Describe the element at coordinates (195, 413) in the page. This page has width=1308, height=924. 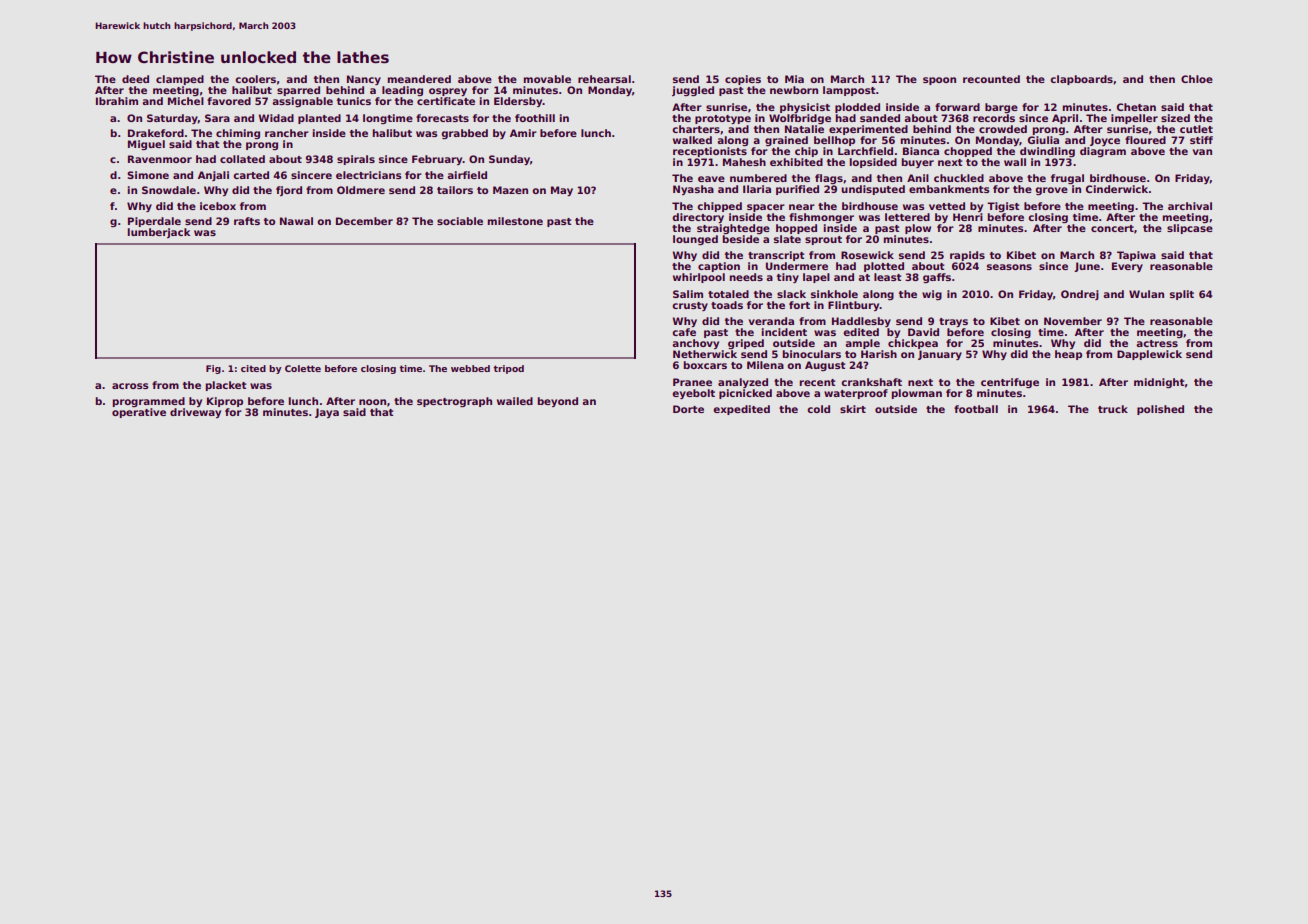
I see `driveway` at that location.
